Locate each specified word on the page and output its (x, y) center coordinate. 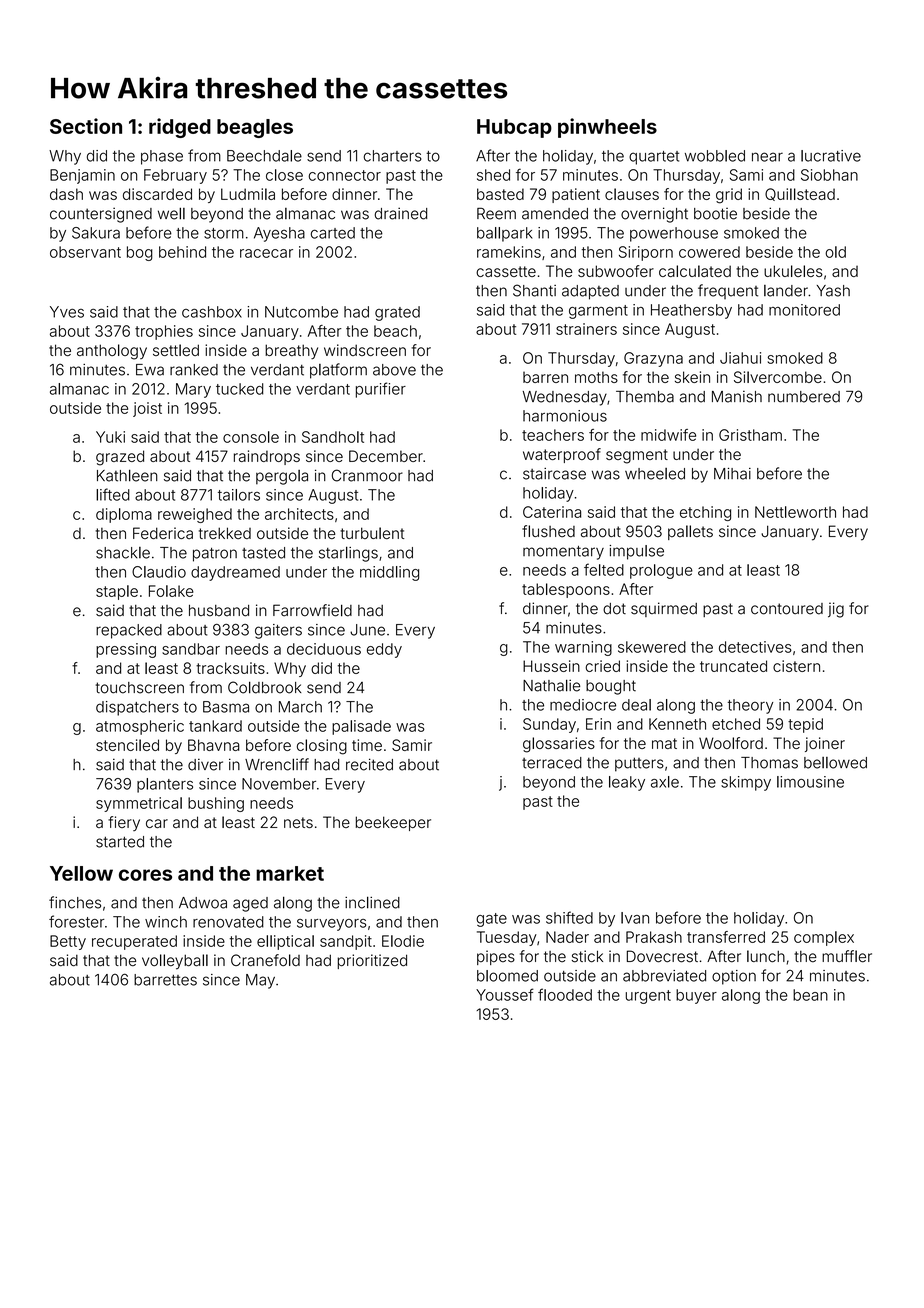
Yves (67, 312)
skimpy (746, 783)
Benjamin (82, 176)
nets (298, 822)
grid (729, 196)
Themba (645, 397)
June (367, 630)
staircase (554, 474)
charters (392, 156)
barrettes (165, 980)
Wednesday (565, 398)
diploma (124, 515)
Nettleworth (795, 512)
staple (117, 592)
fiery (124, 823)
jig (836, 610)
